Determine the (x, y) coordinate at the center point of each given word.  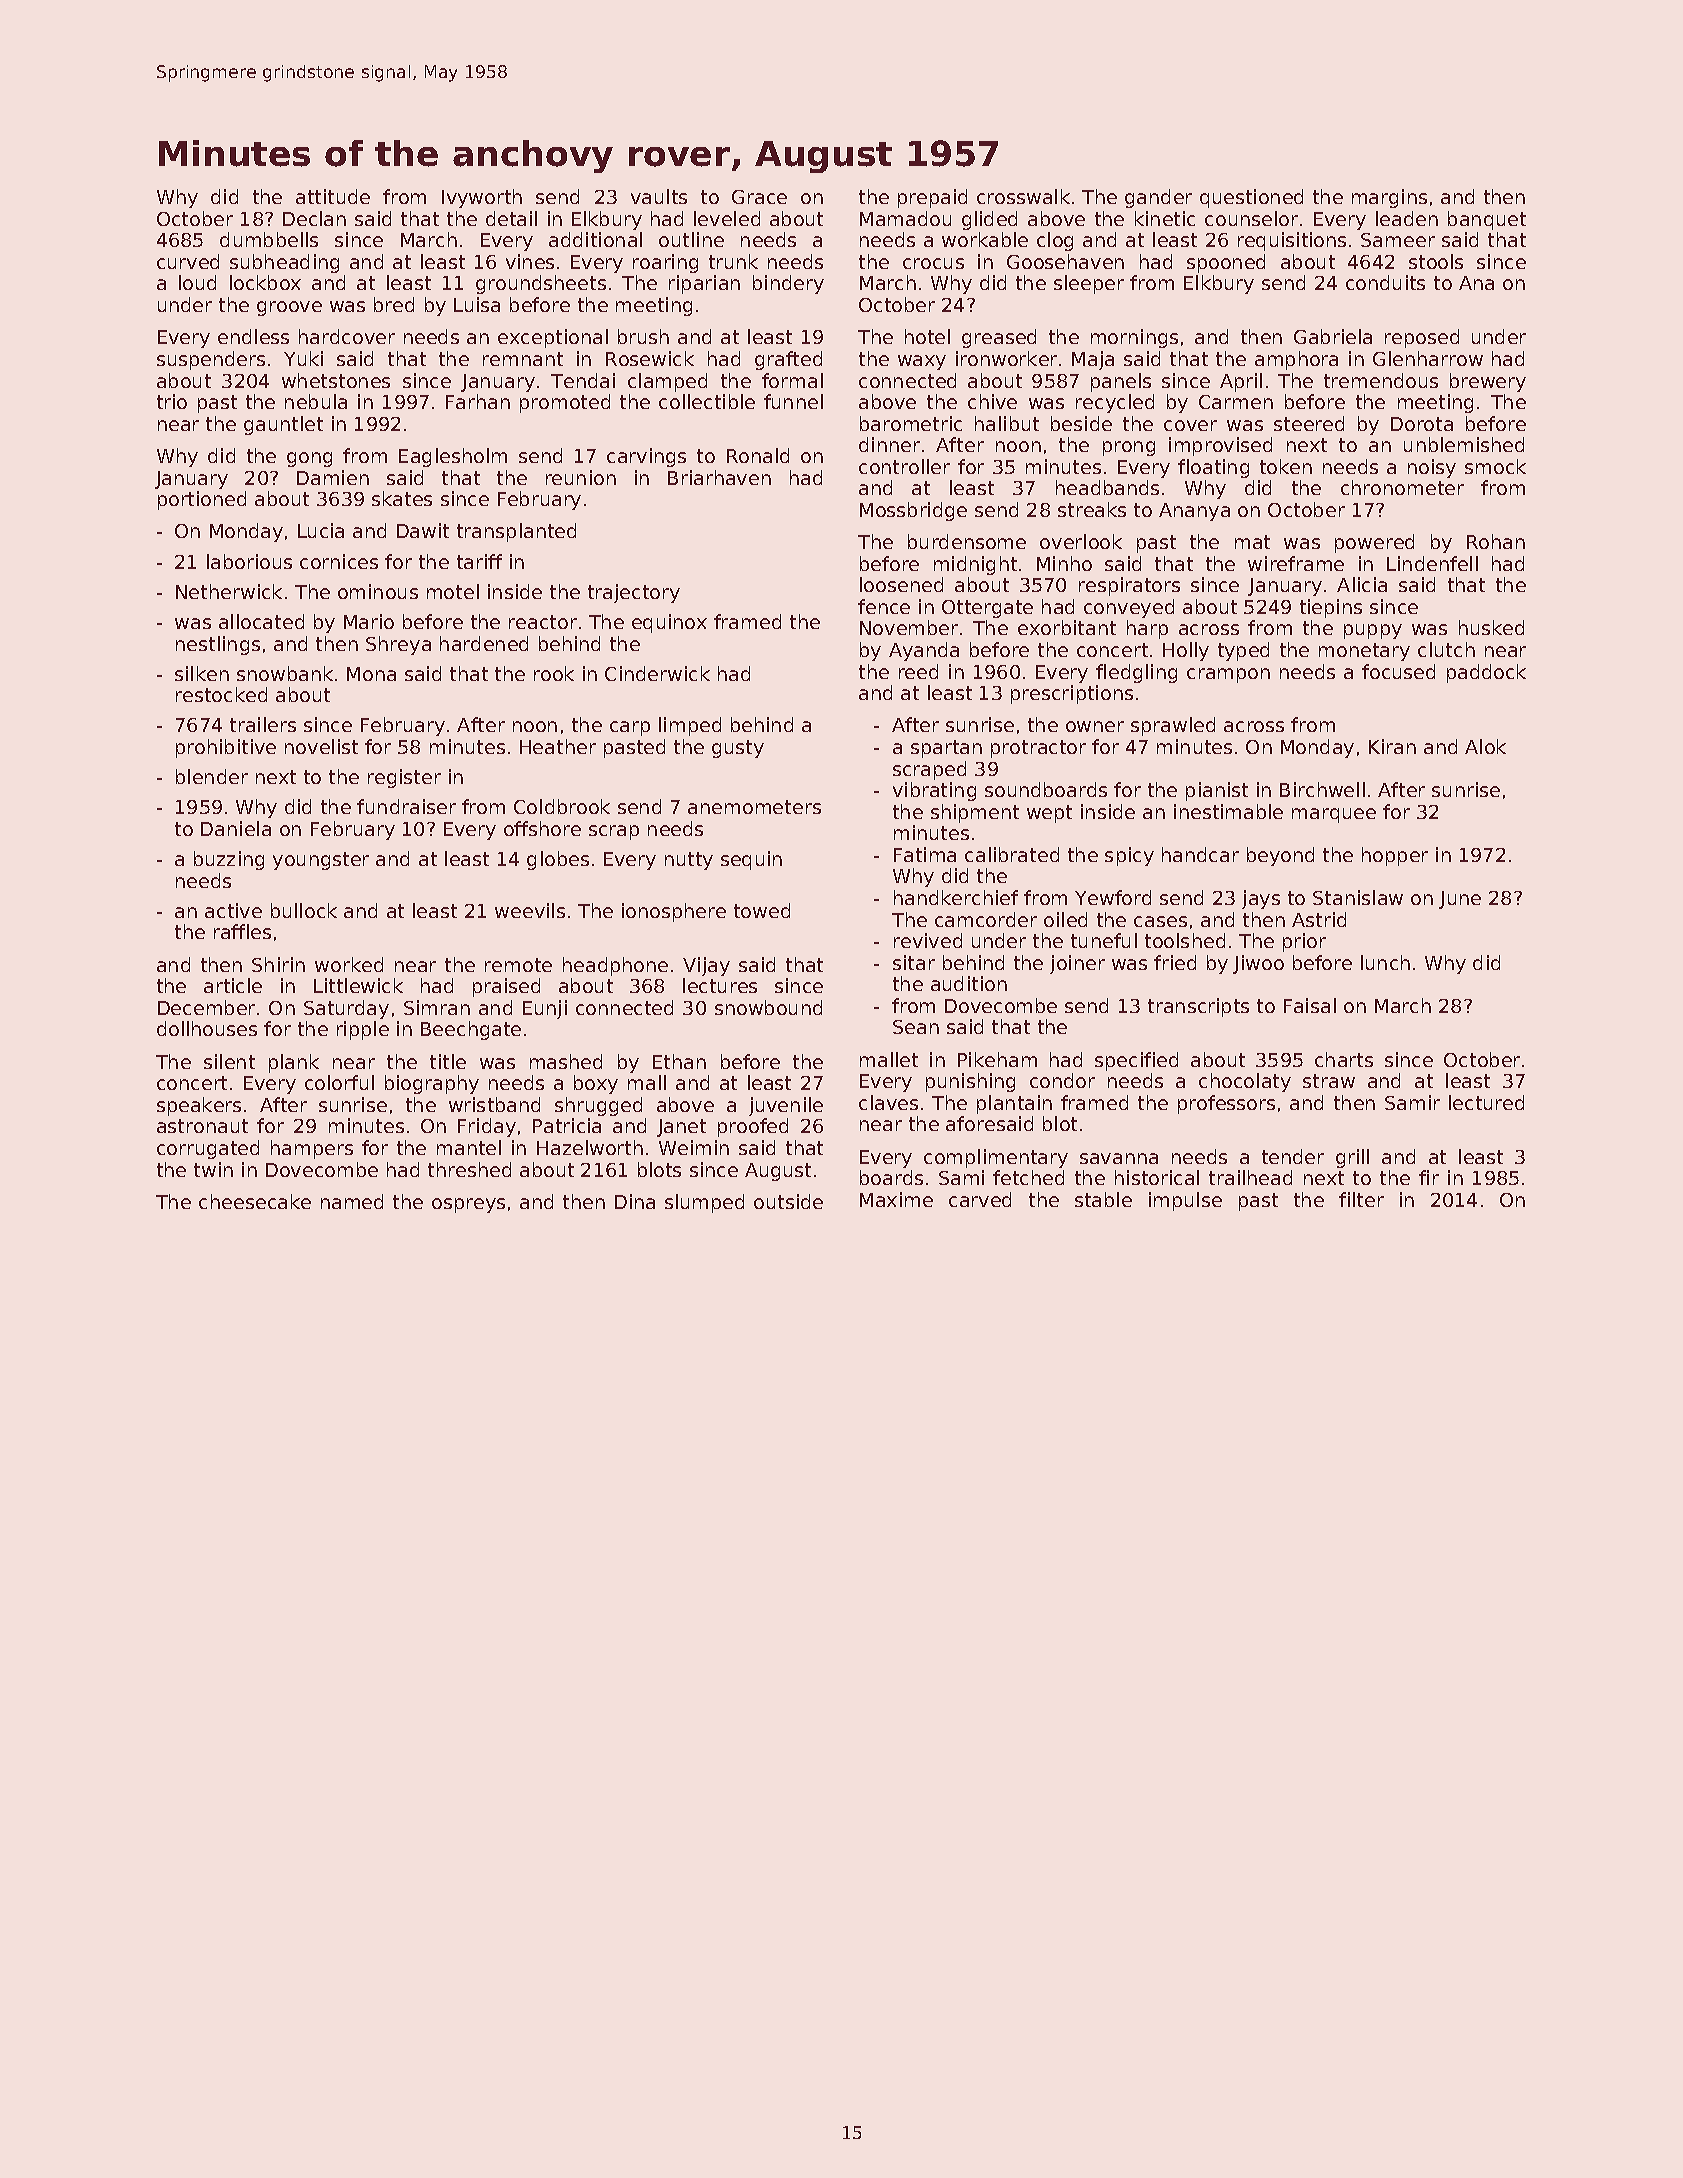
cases (1160, 921)
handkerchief (956, 897)
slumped (704, 1203)
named (352, 1201)
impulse (1185, 1201)
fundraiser (406, 806)
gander (1158, 198)
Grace (759, 197)
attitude (333, 196)
